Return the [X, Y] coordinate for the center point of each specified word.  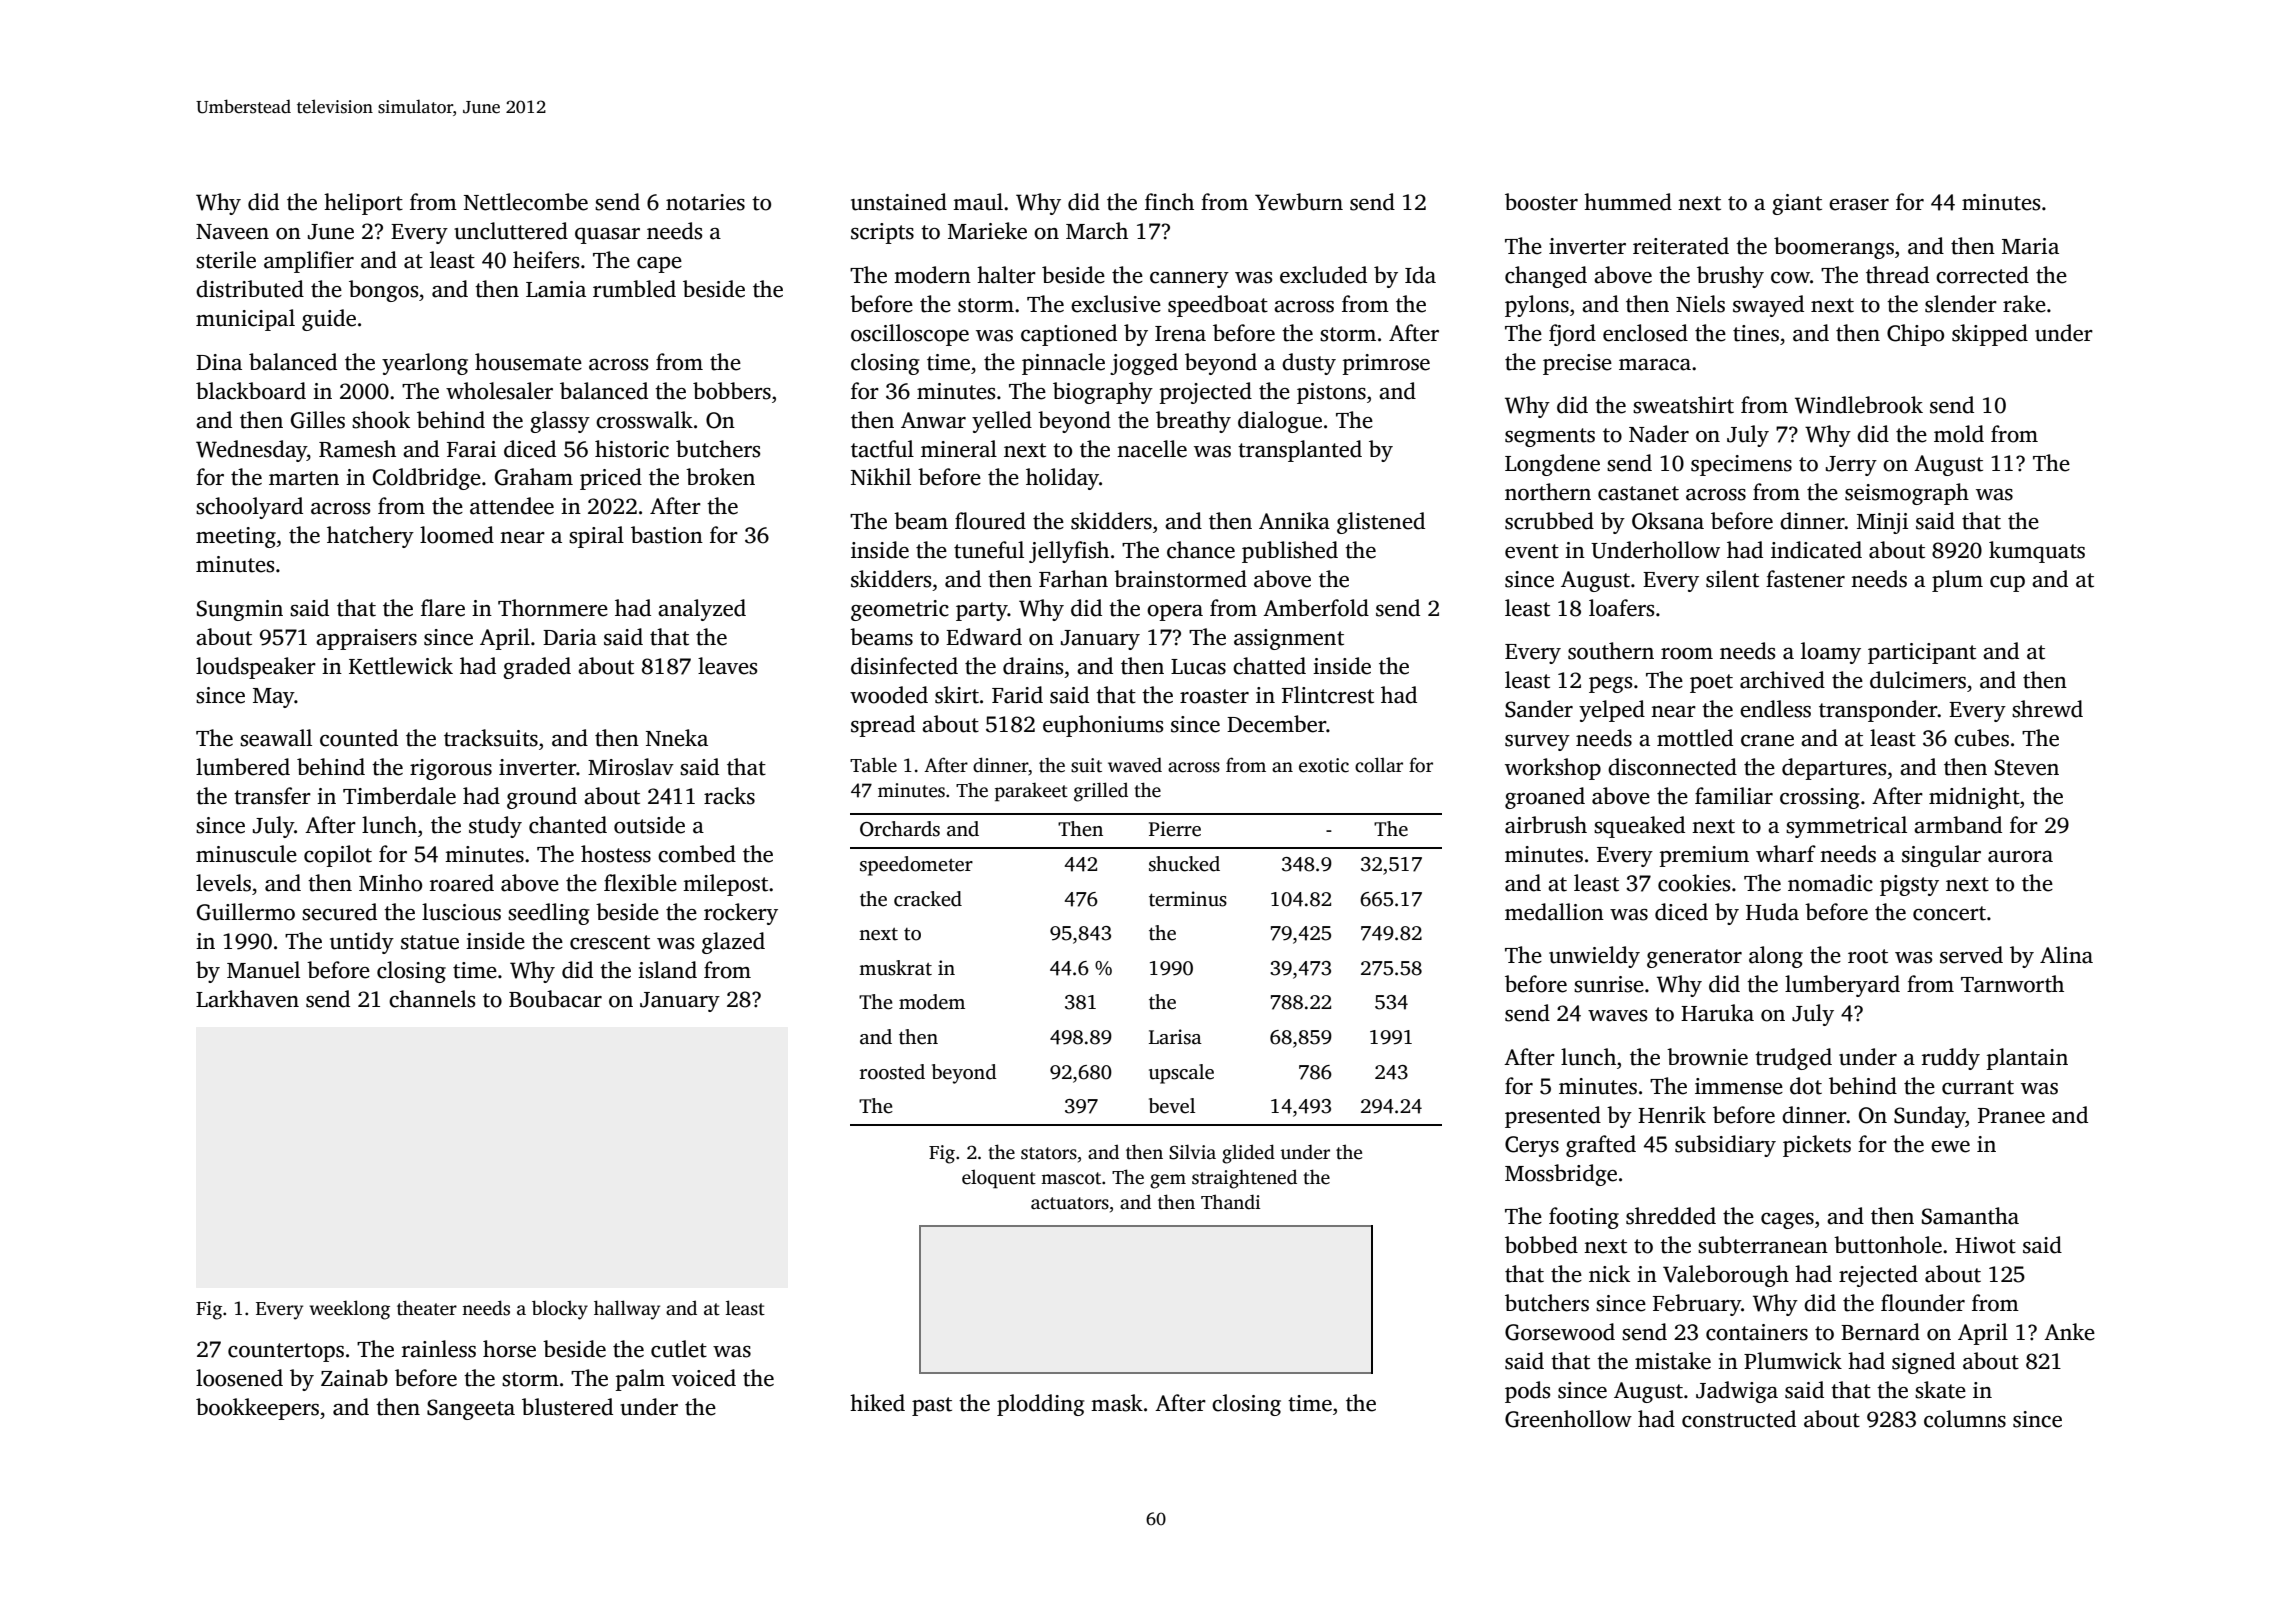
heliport [363, 204]
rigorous [451, 769]
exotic [1324, 765]
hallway [627, 1310]
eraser [1859, 205]
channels [432, 999]
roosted [892, 1072]
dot [1806, 1086]
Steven [2027, 767]
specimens [1741, 465]
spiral [596, 537]
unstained [899, 202]
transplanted [1300, 451]
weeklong [349, 1310]
